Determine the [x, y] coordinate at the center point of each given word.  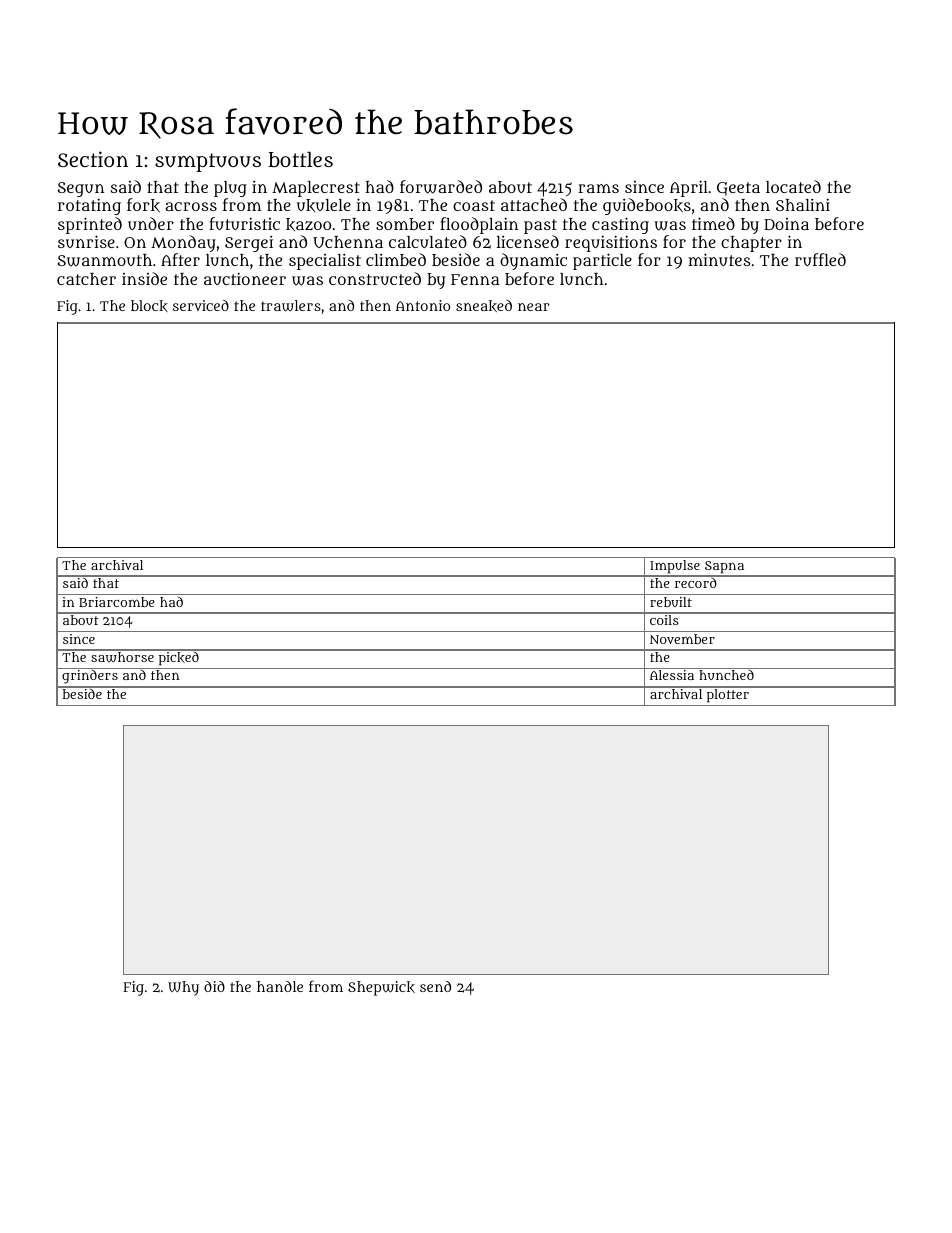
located [793, 186]
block [149, 306]
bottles [300, 159]
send [435, 986]
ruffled [820, 259]
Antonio [423, 305]
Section [93, 159]
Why [183, 988]
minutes [719, 259]
